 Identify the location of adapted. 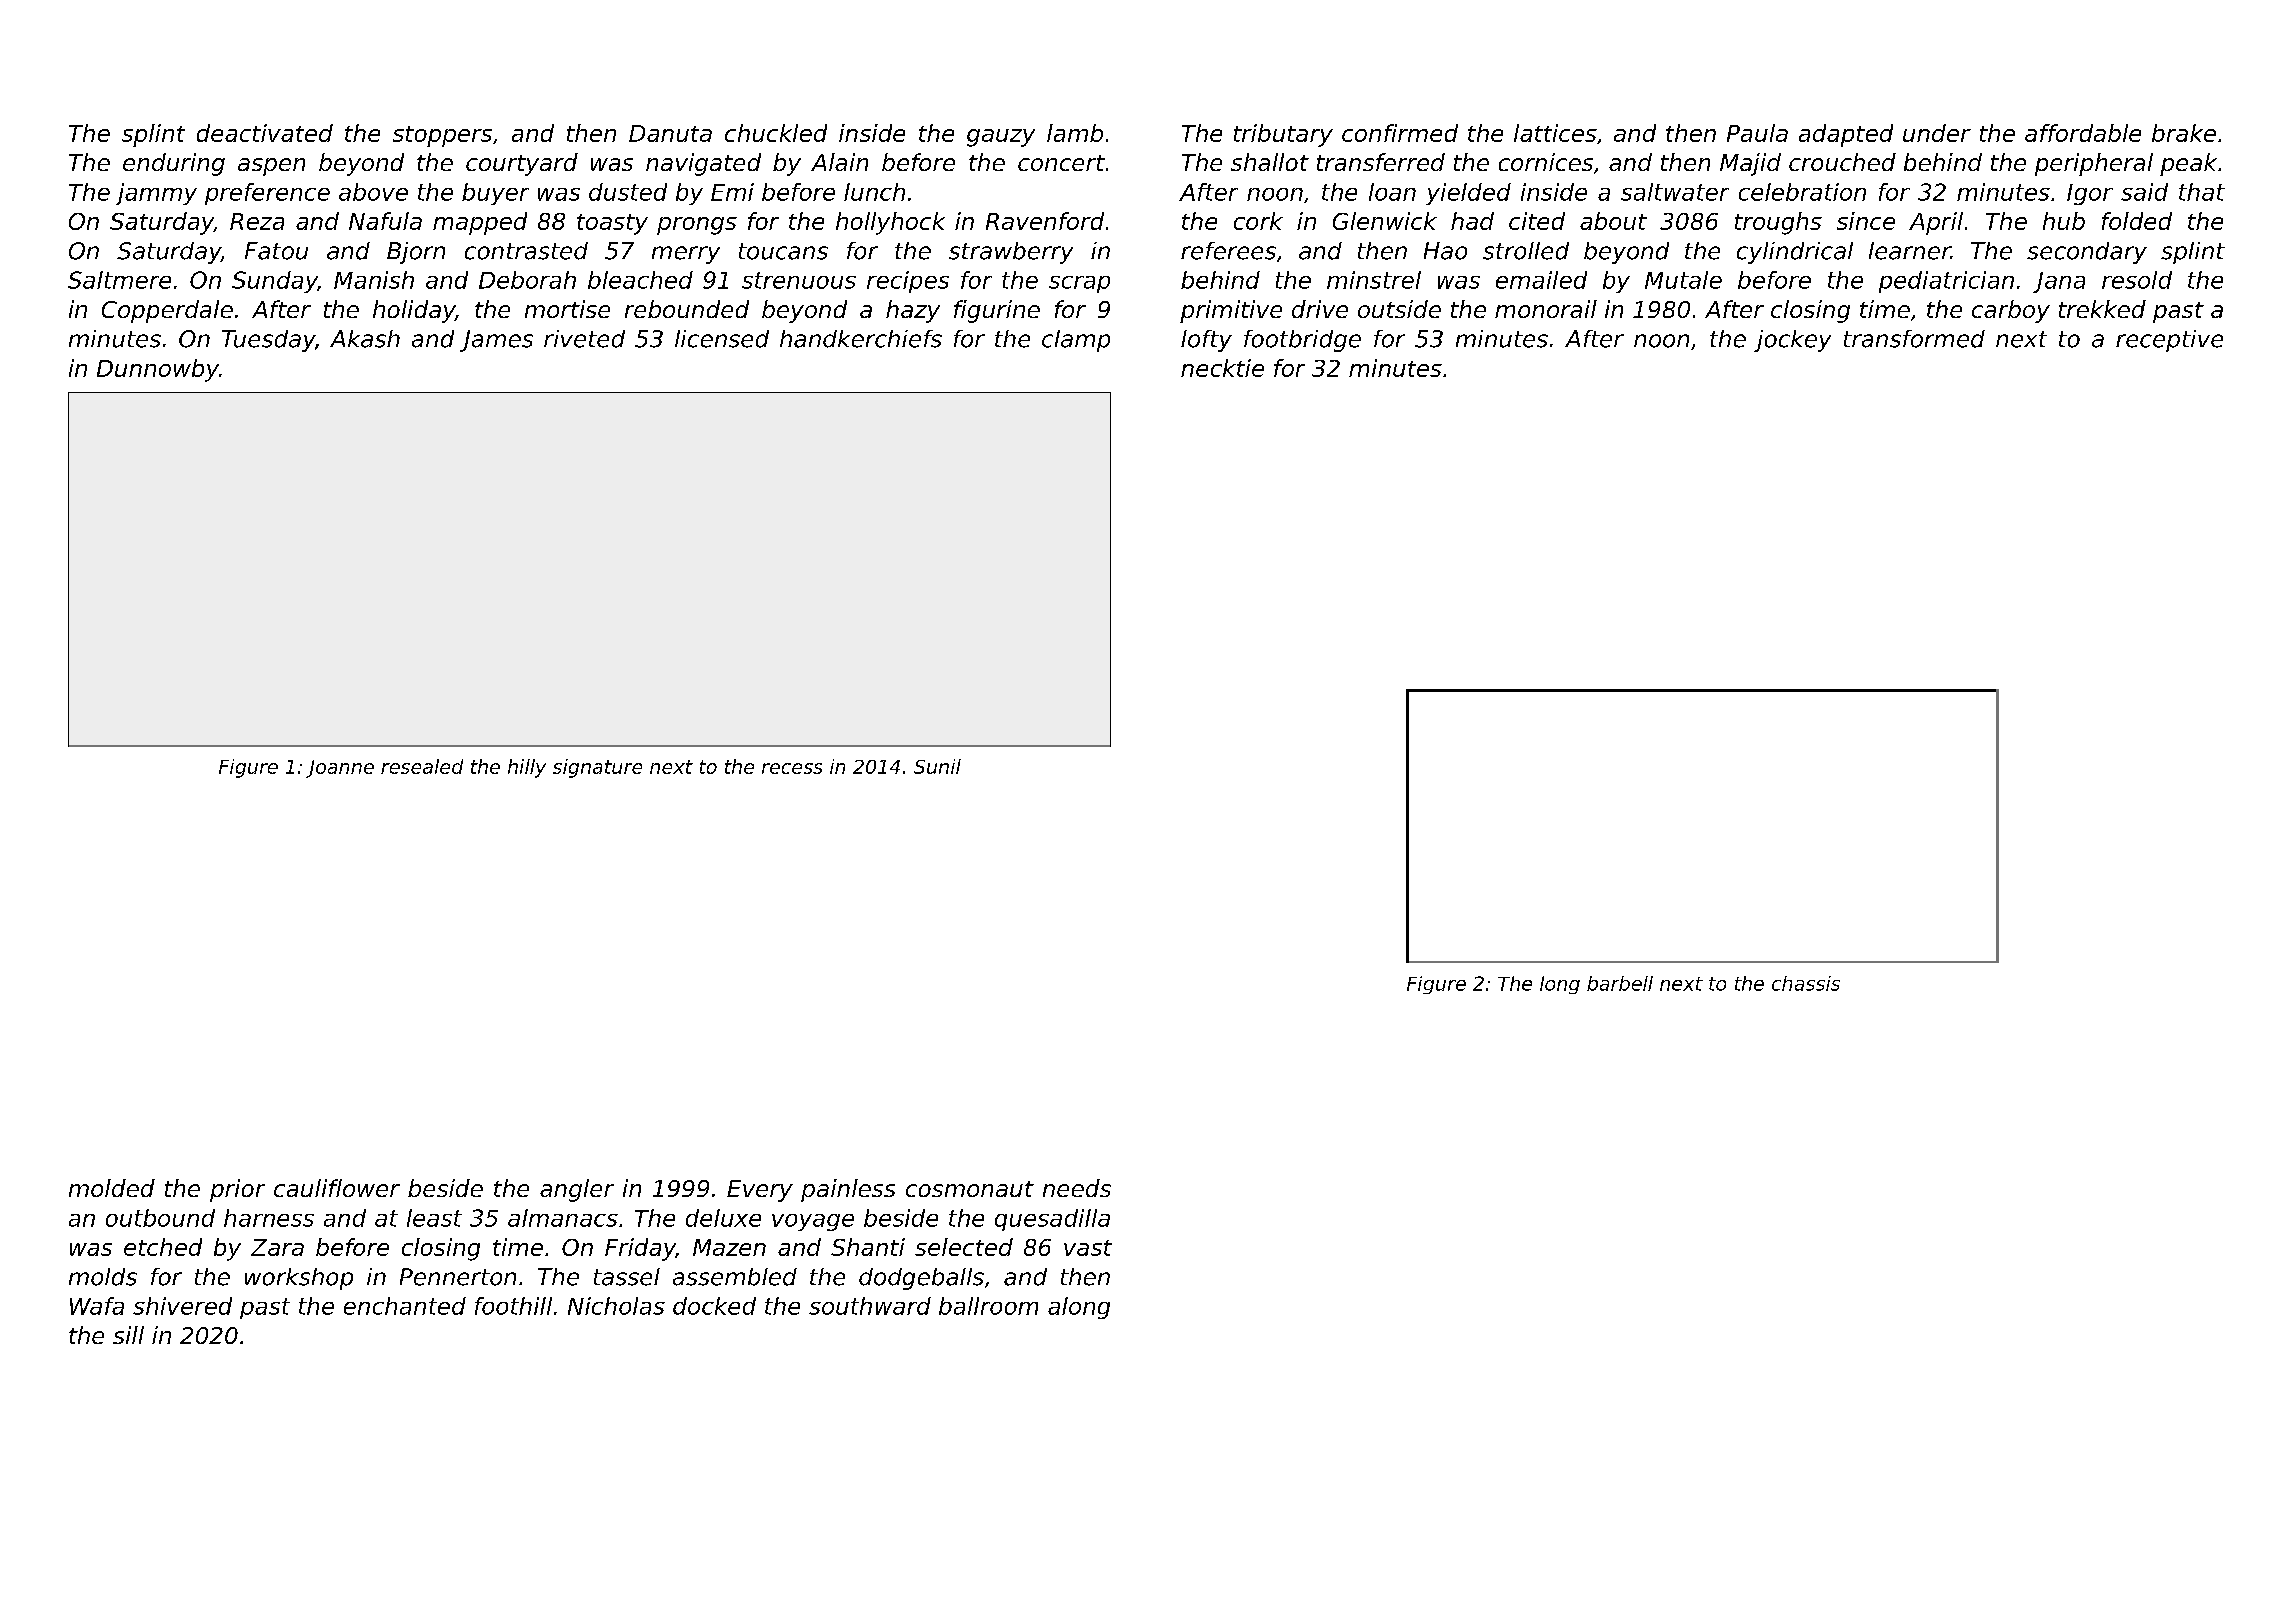
(1846, 135).
